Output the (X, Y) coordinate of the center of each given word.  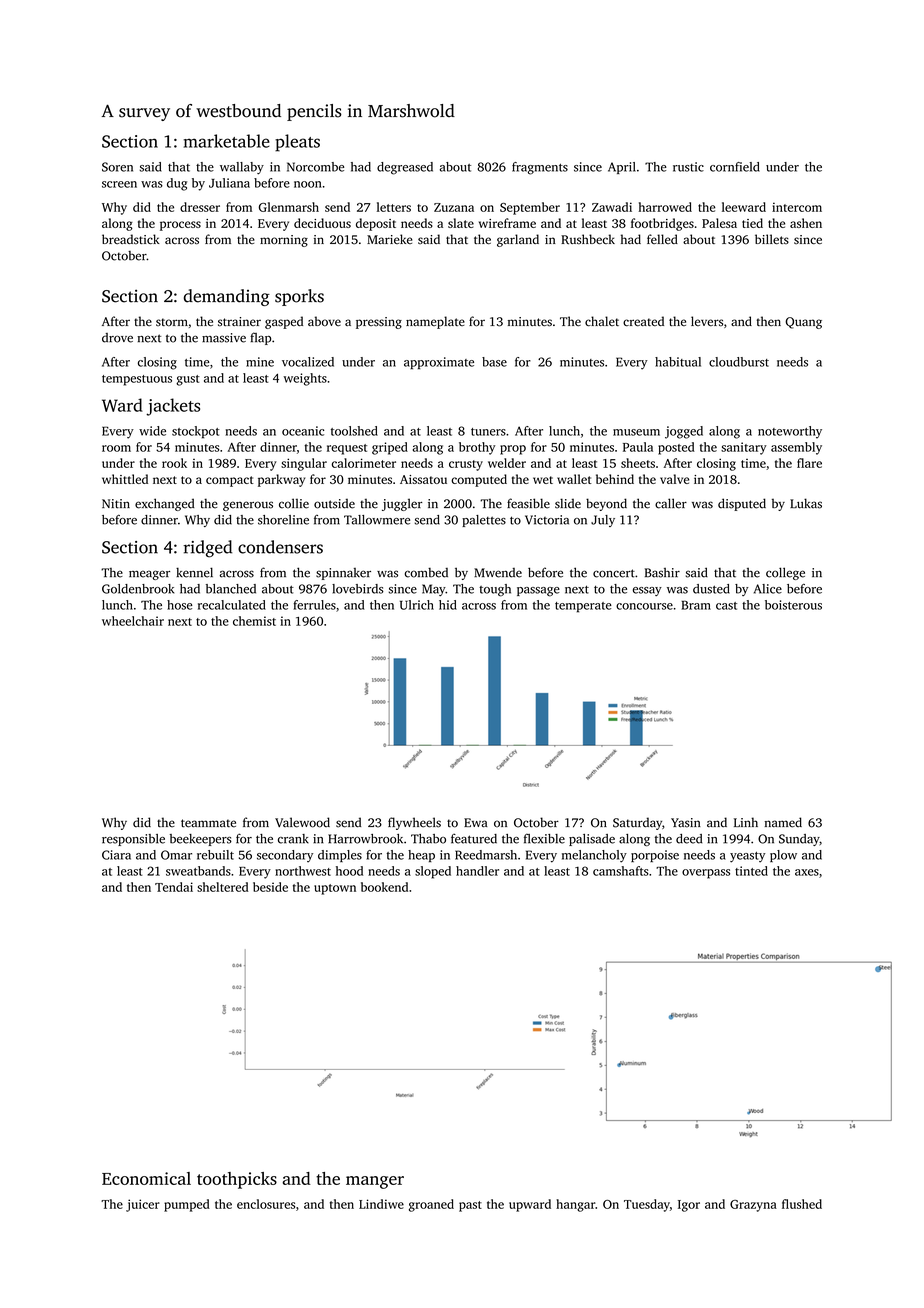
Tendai (174, 887)
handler (477, 871)
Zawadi (612, 207)
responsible (133, 840)
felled (662, 239)
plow (783, 856)
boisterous (793, 605)
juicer (143, 1205)
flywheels (414, 823)
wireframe (507, 223)
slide (568, 503)
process (180, 226)
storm (172, 322)
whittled (125, 479)
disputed (742, 504)
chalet (602, 321)
